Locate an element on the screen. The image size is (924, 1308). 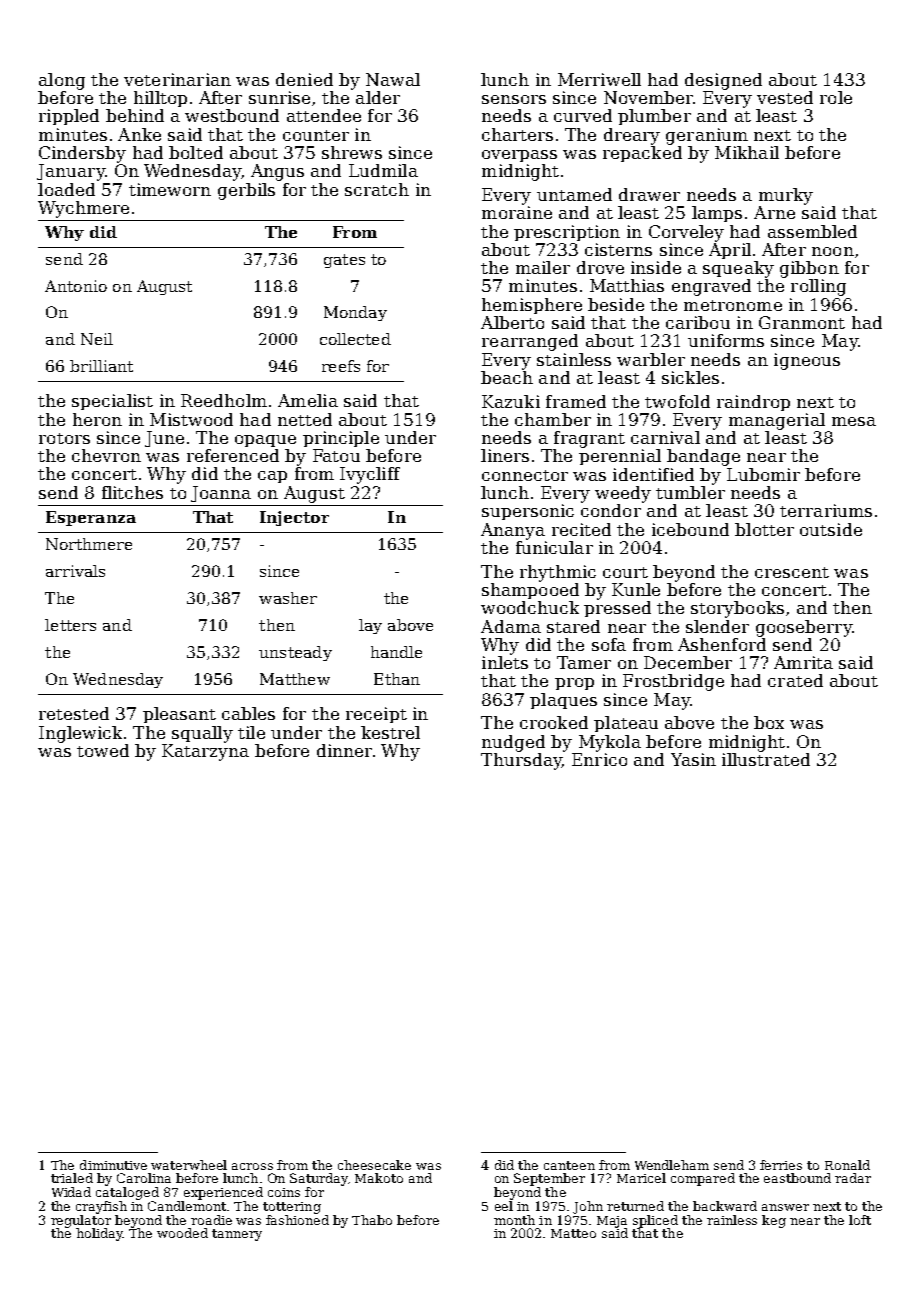
tumbler is located at coordinates (690, 492).
